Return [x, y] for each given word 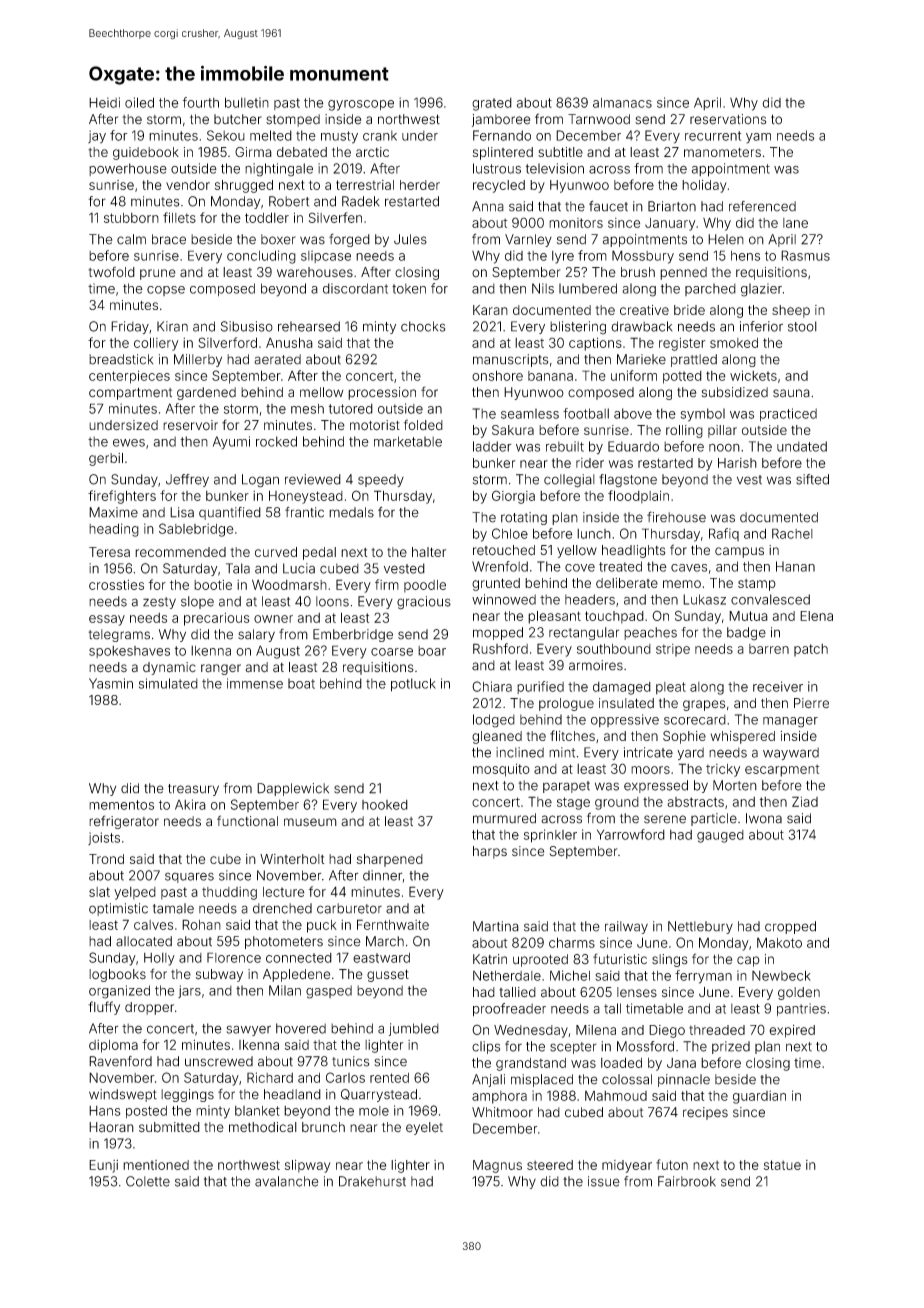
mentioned [156, 1165]
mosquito [501, 770]
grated [492, 104]
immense [255, 683]
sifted [812, 479]
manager [790, 722]
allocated [144, 941]
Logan [260, 481]
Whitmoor [502, 1112]
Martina [496, 926]
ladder [492, 446]
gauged [720, 836]
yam [758, 138]
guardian [759, 1097]
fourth [201, 102]
